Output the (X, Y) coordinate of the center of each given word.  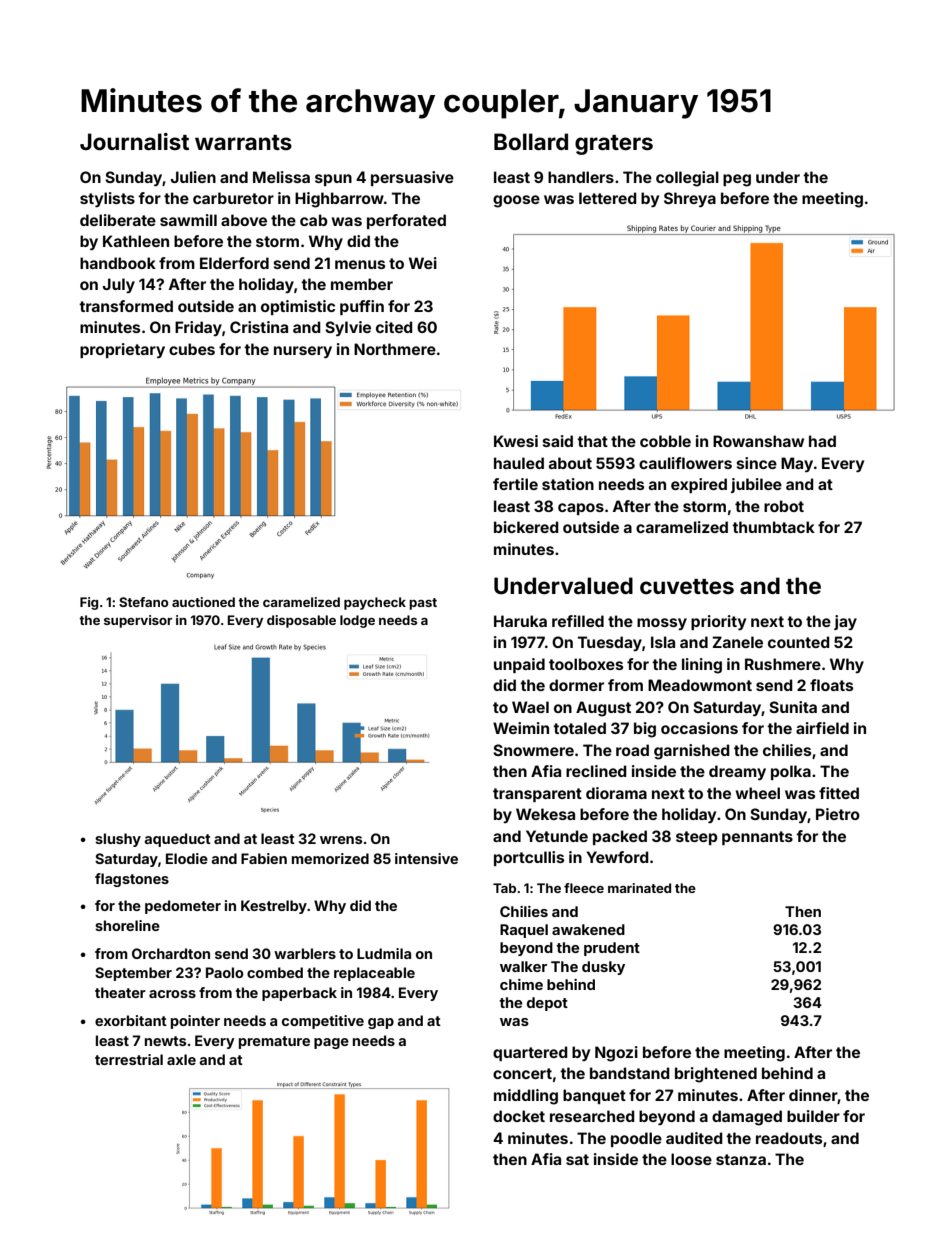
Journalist (134, 141)
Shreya (690, 199)
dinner (813, 1096)
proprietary (122, 350)
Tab (504, 888)
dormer (576, 685)
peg (737, 180)
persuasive (412, 178)
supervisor (138, 621)
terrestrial (129, 1059)
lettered (608, 198)
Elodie (187, 858)
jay (845, 622)
